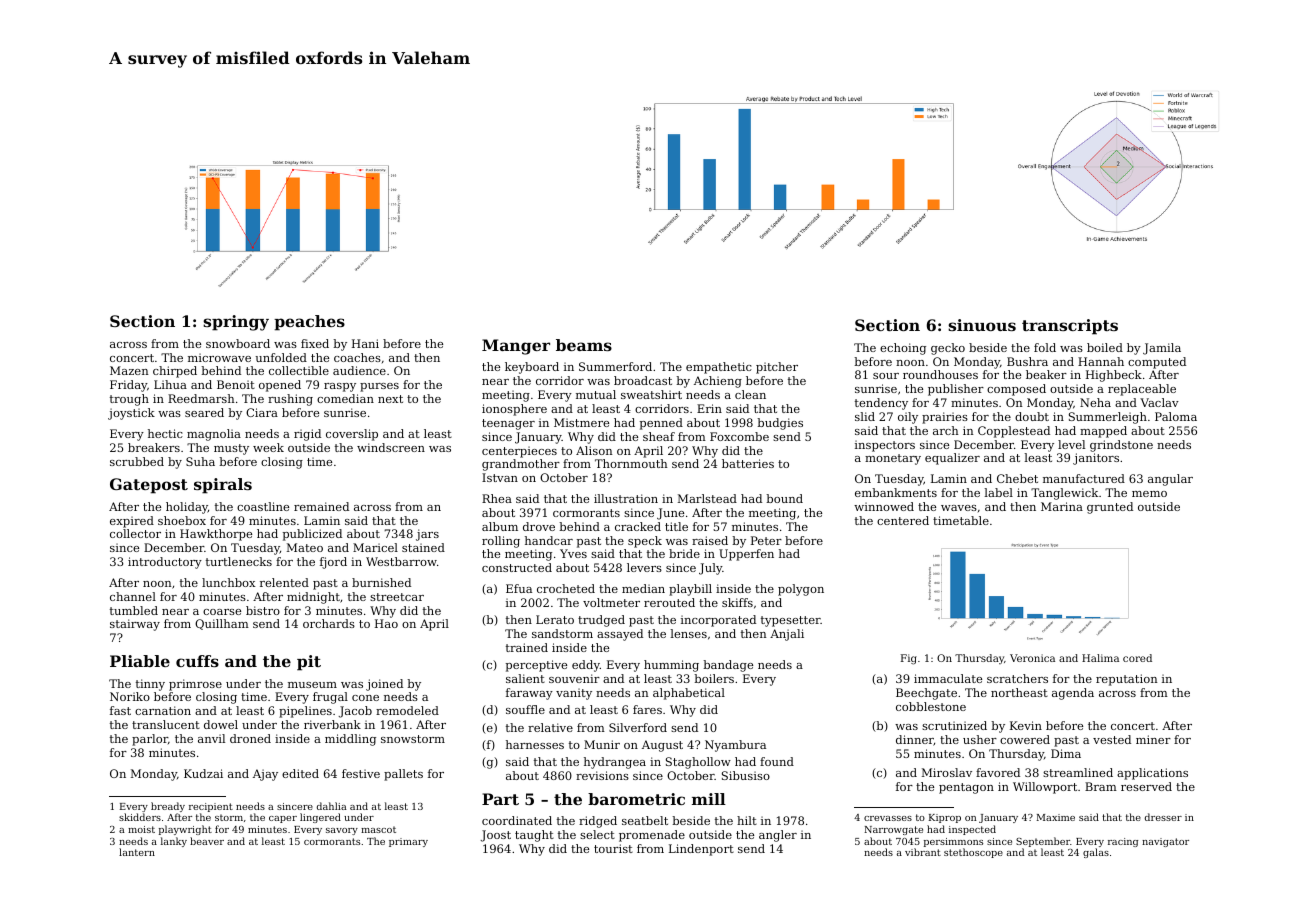 The width and height of the screenshot is (1308, 924). Describe the element at coordinates (1152, 774) in the screenshot. I see `applications` at that location.
